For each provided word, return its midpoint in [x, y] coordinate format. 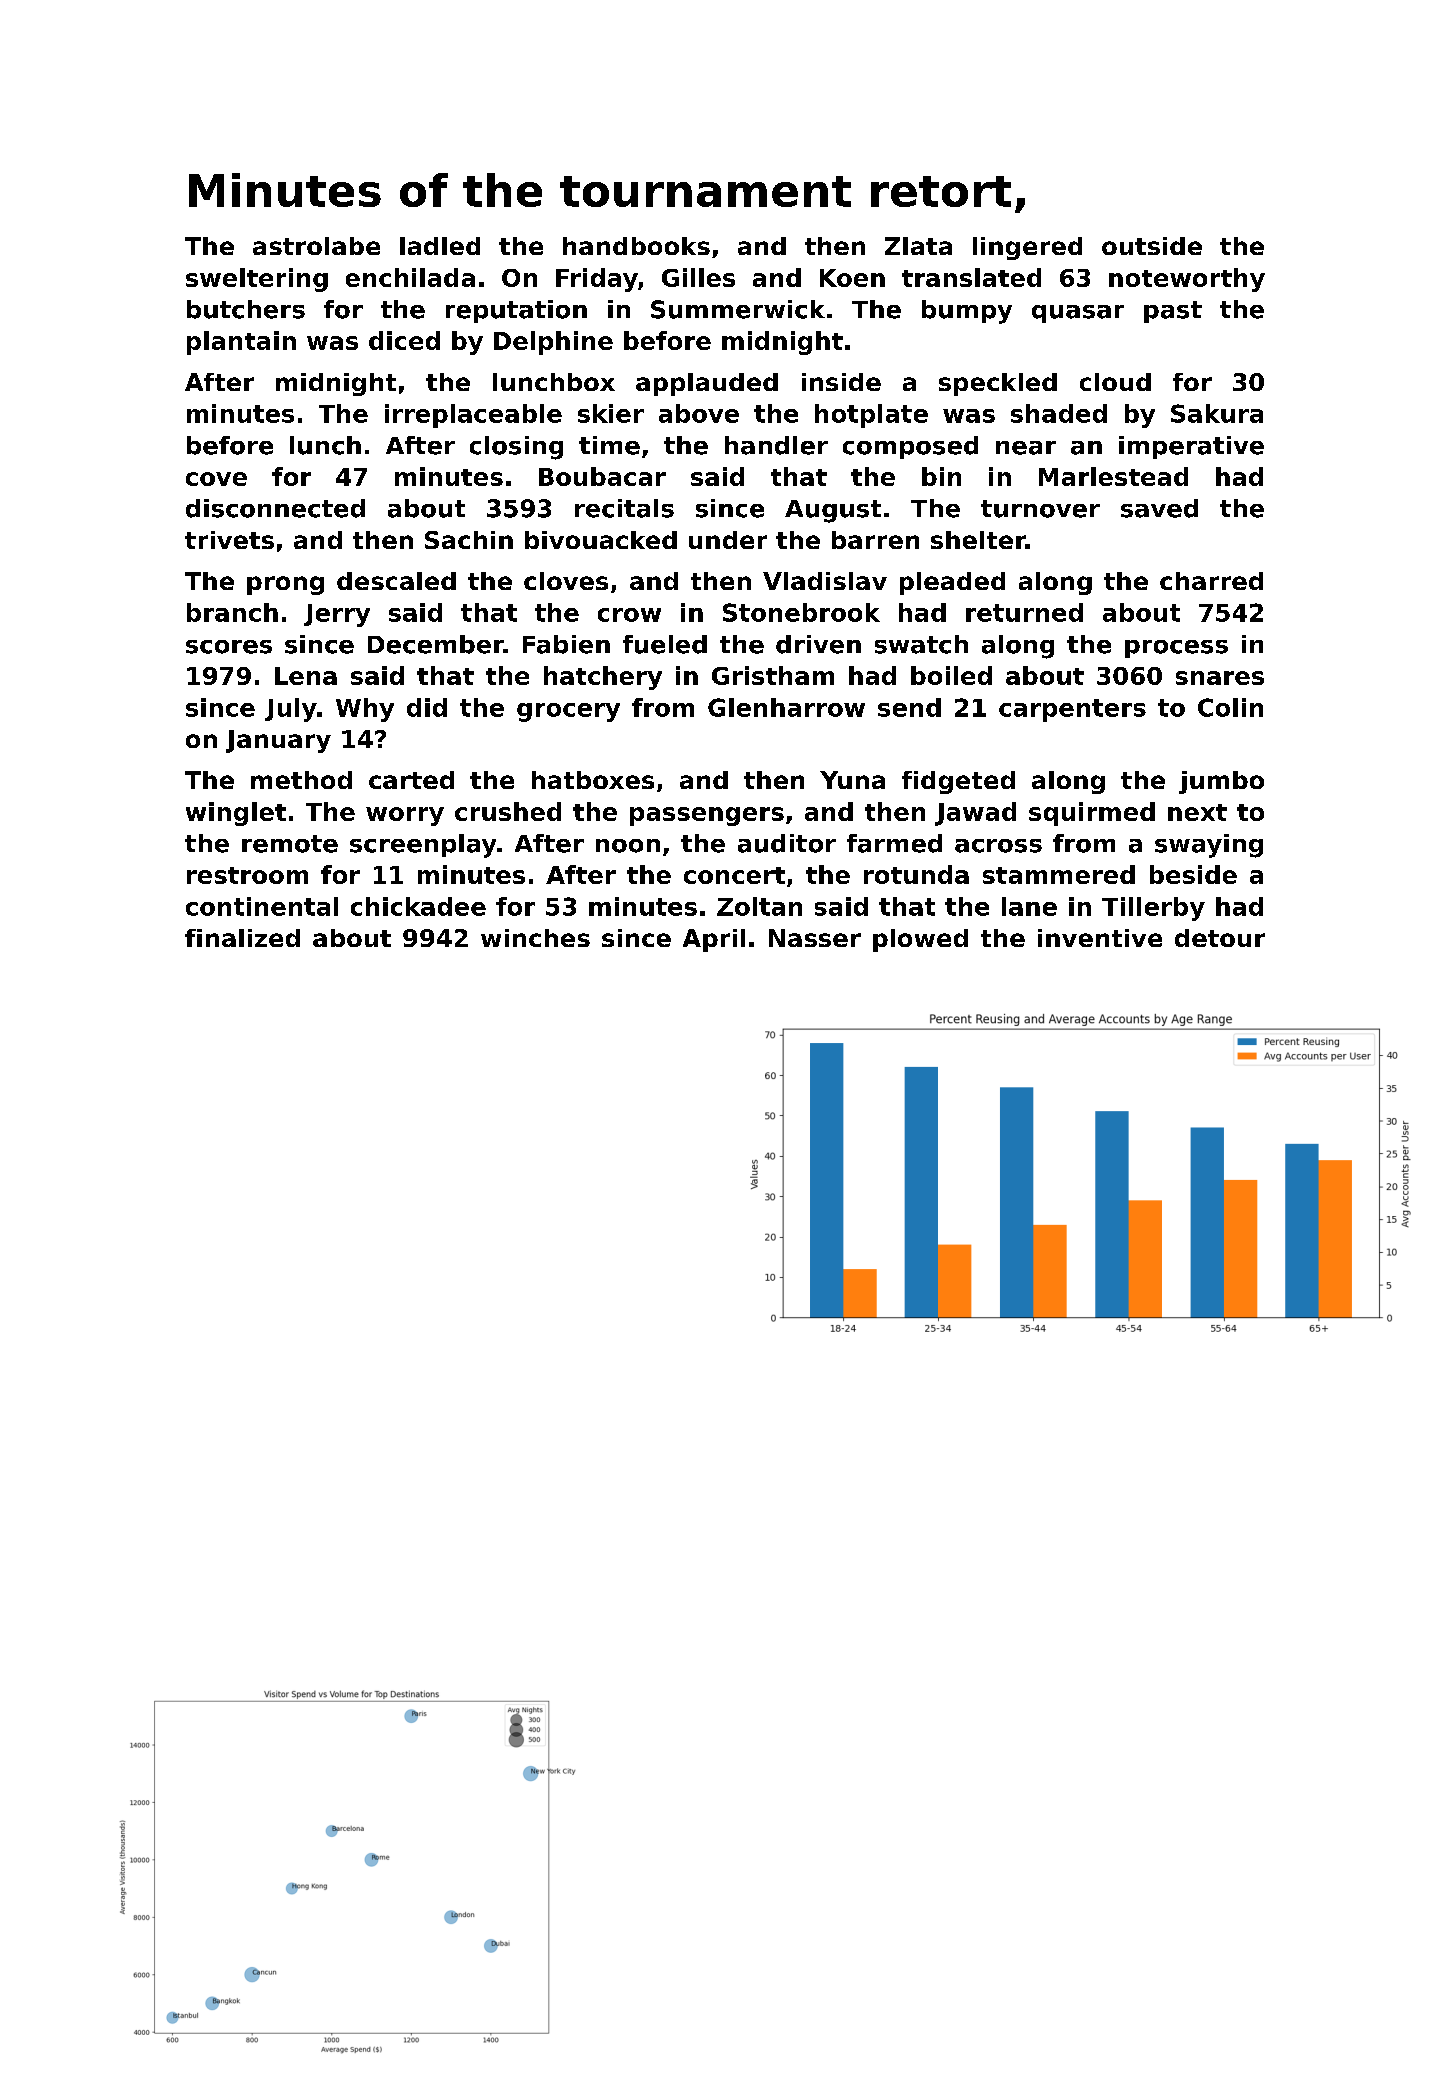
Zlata [918, 246]
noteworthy [1187, 280]
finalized [242, 938]
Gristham [773, 675]
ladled [440, 246]
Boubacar [602, 476]
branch [232, 612]
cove [216, 479]
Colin [1230, 707]
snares [1220, 678]
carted [411, 780]
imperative [1191, 447]
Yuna [852, 780]
